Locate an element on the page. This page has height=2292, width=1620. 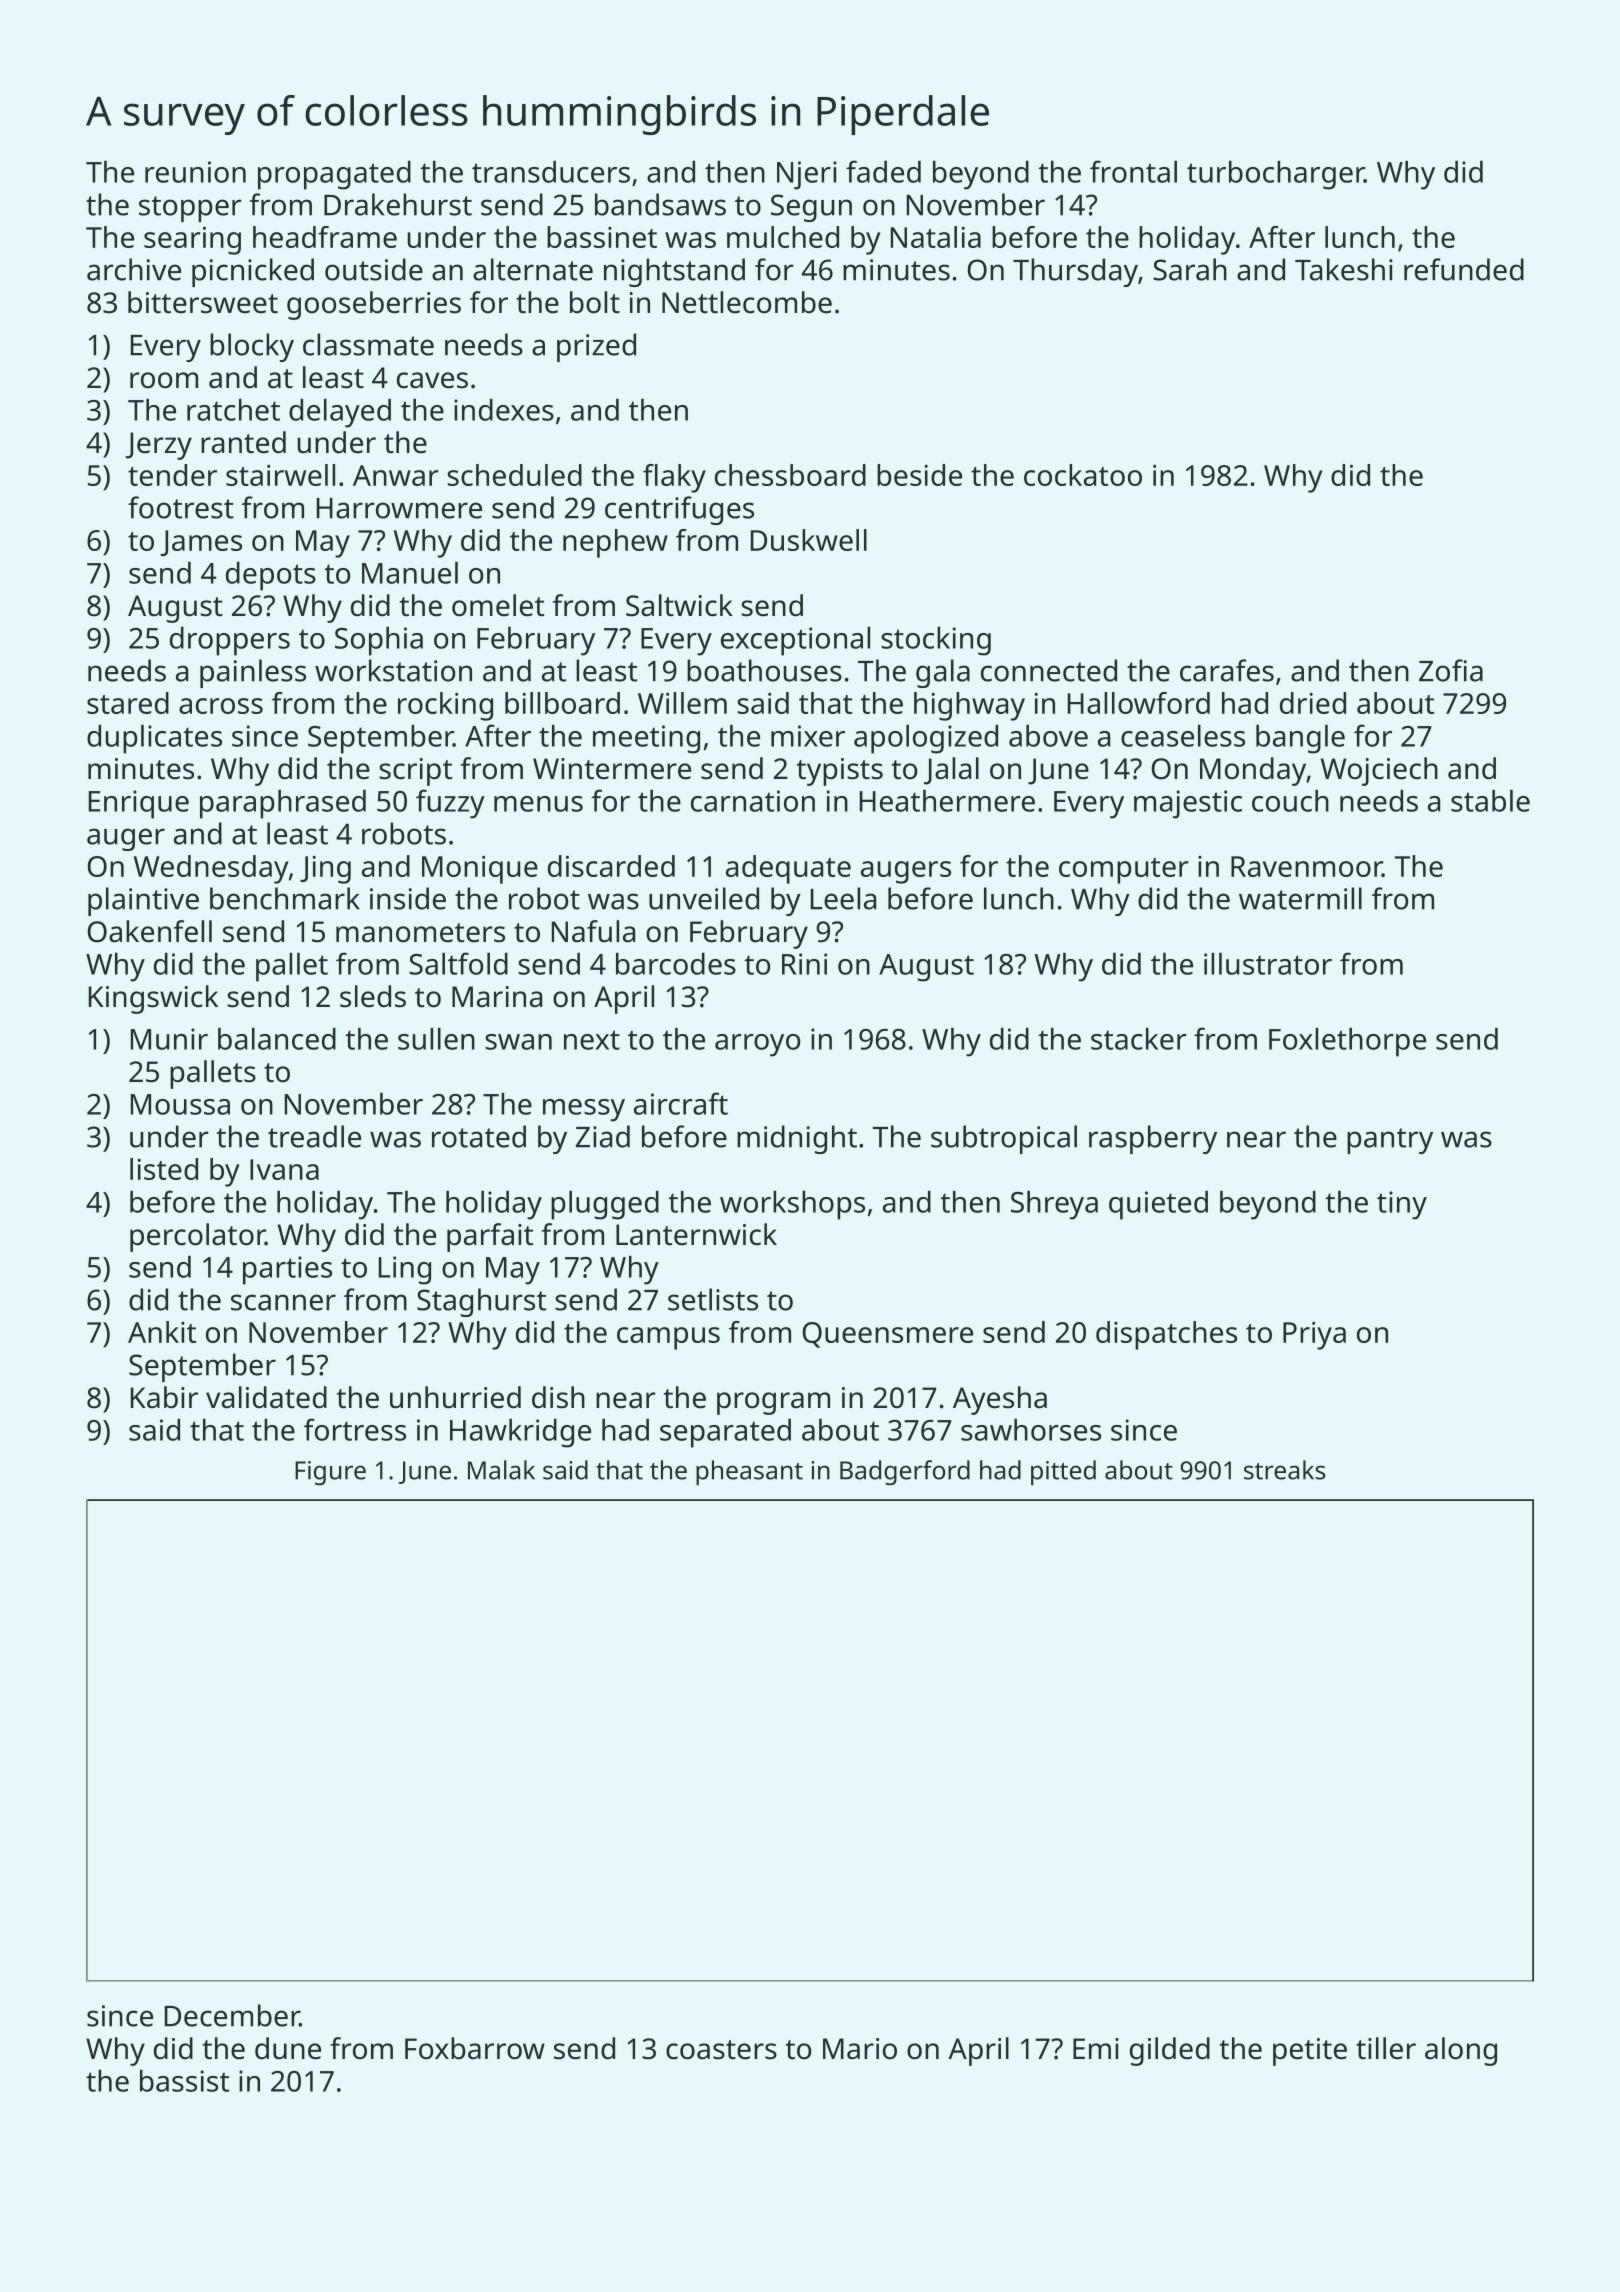
petite is located at coordinates (1310, 2052).
